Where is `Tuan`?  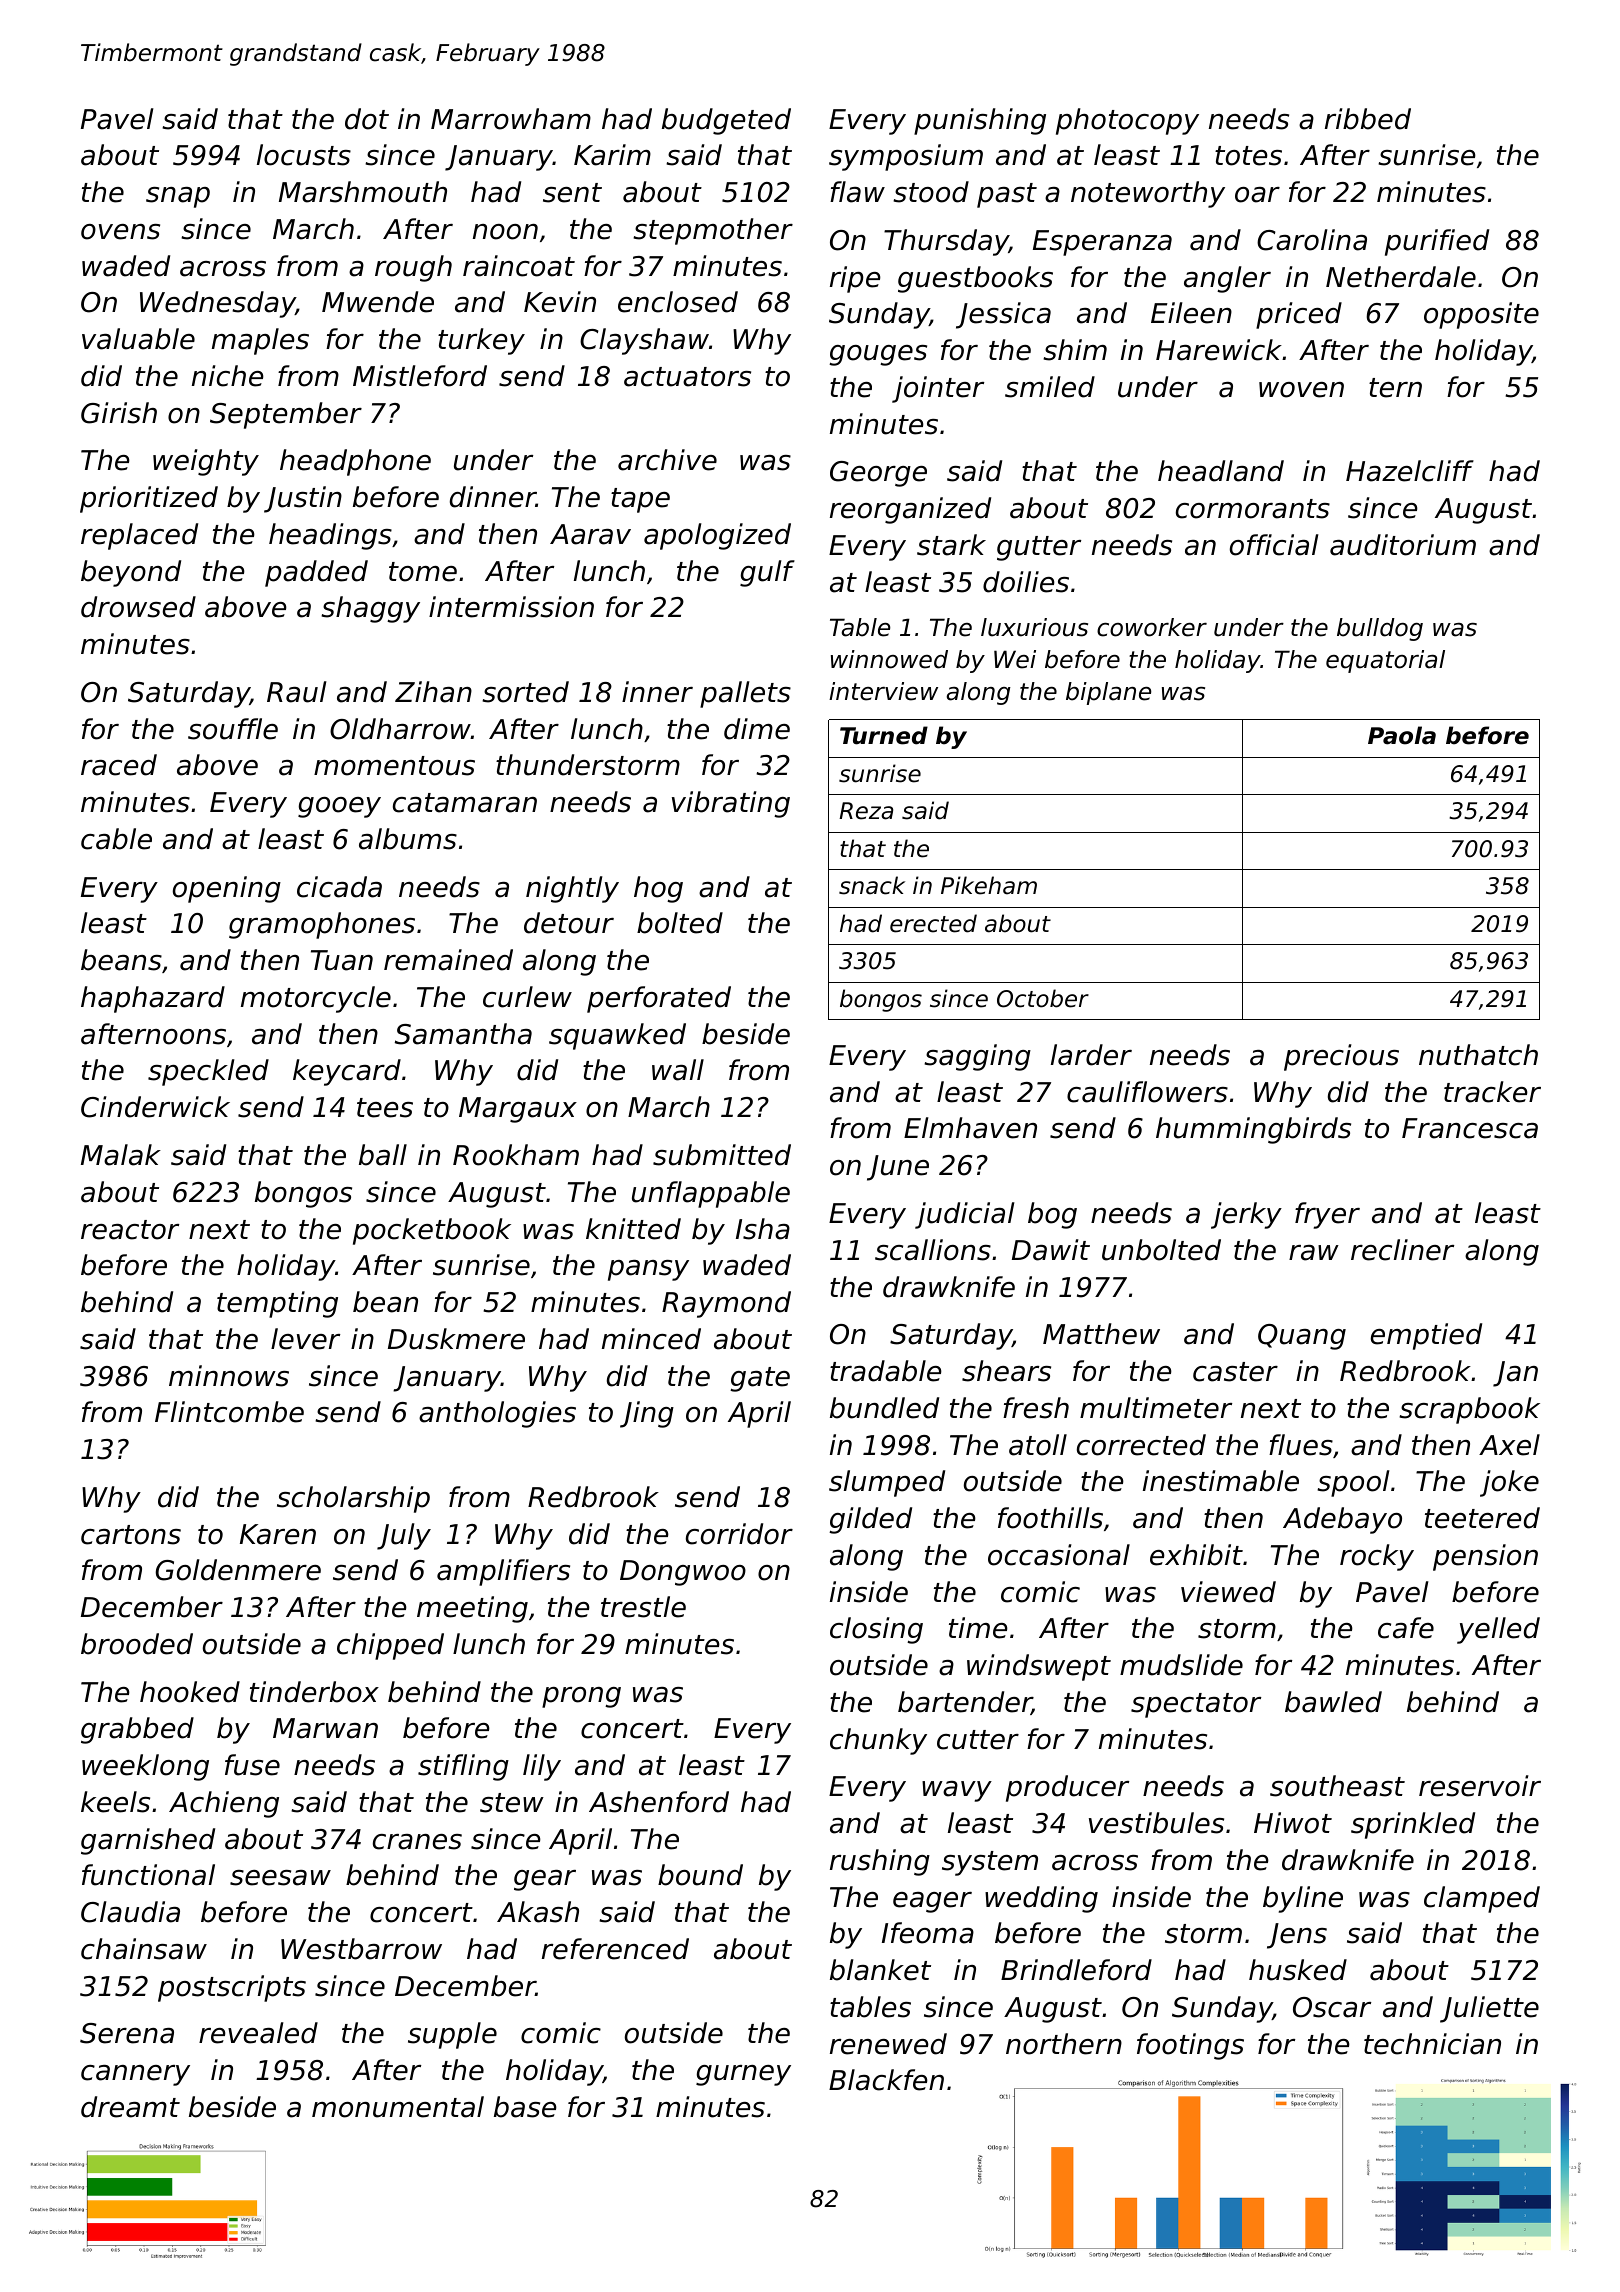 Tuan is located at coordinates (342, 960).
